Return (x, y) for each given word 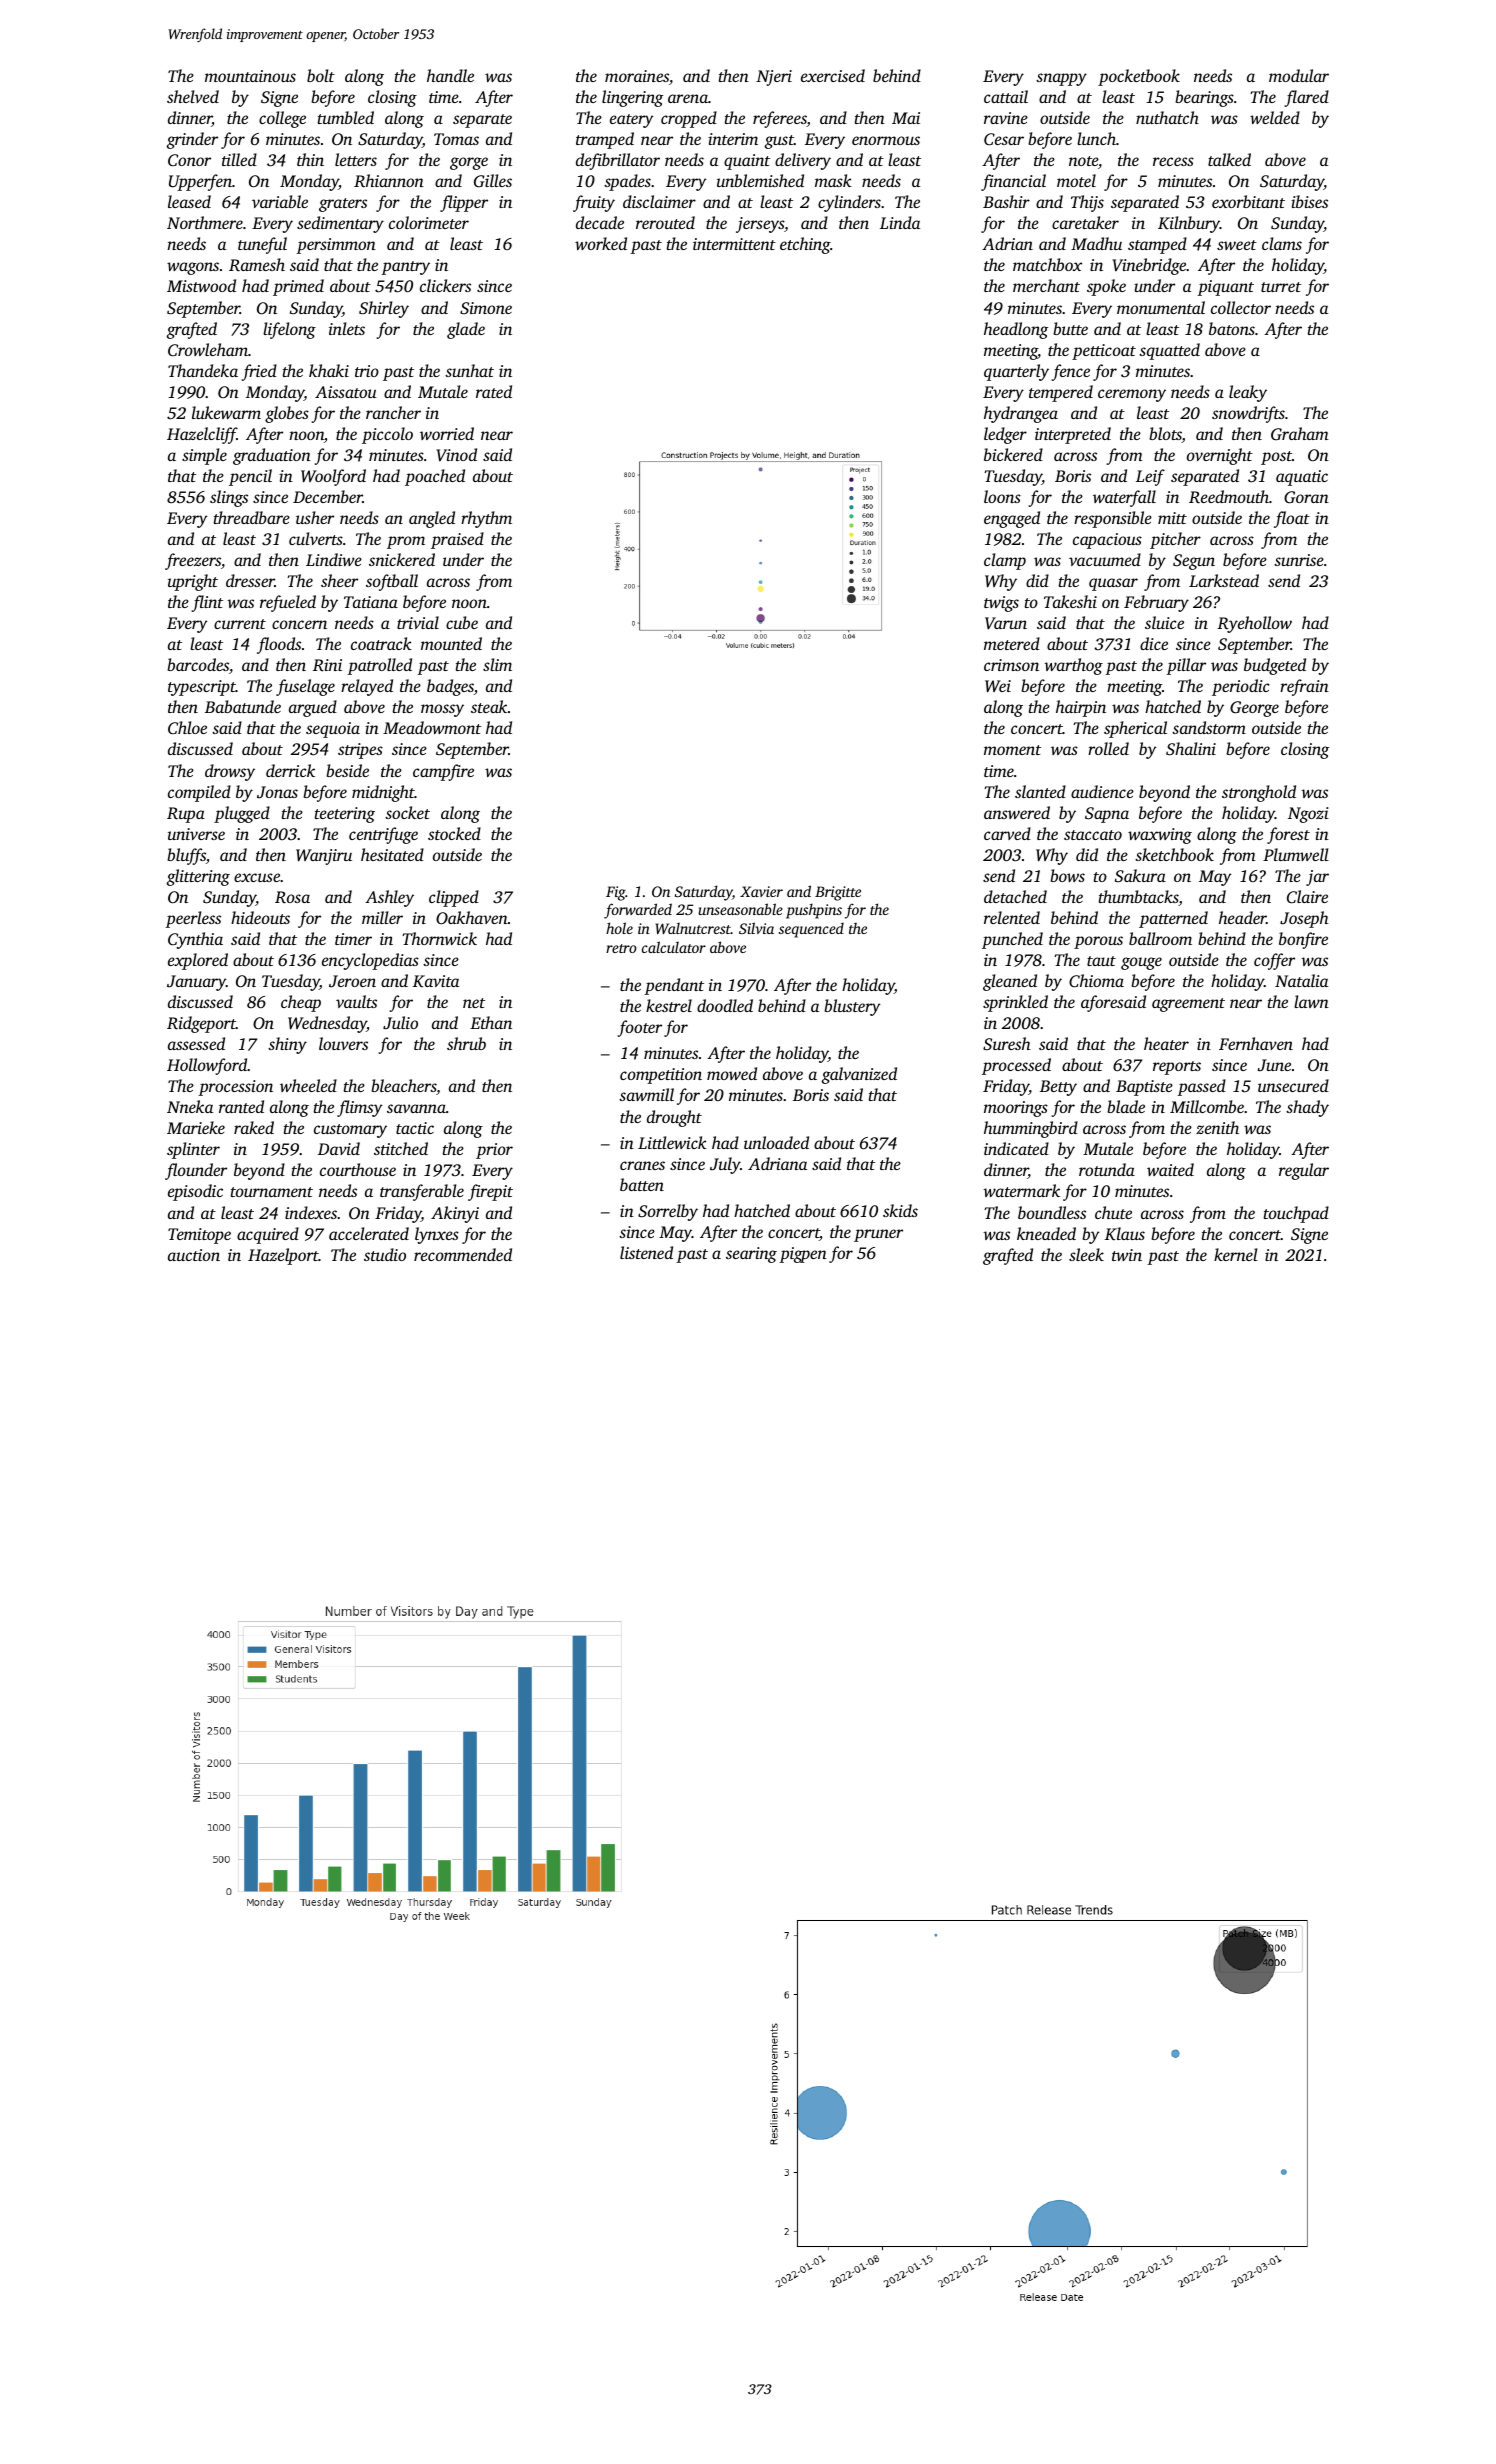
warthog (1073, 666)
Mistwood (201, 285)
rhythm (486, 519)
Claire (1307, 897)
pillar (1186, 666)
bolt (321, 75)
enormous (886, 140)
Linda (900, 222)
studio (385, 1254)
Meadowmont (432, 727)
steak (489, 706)
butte (1070, 328)
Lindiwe (334, 559)
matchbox (1047, 264)
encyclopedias (370, 961)
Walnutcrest (693, 928)
